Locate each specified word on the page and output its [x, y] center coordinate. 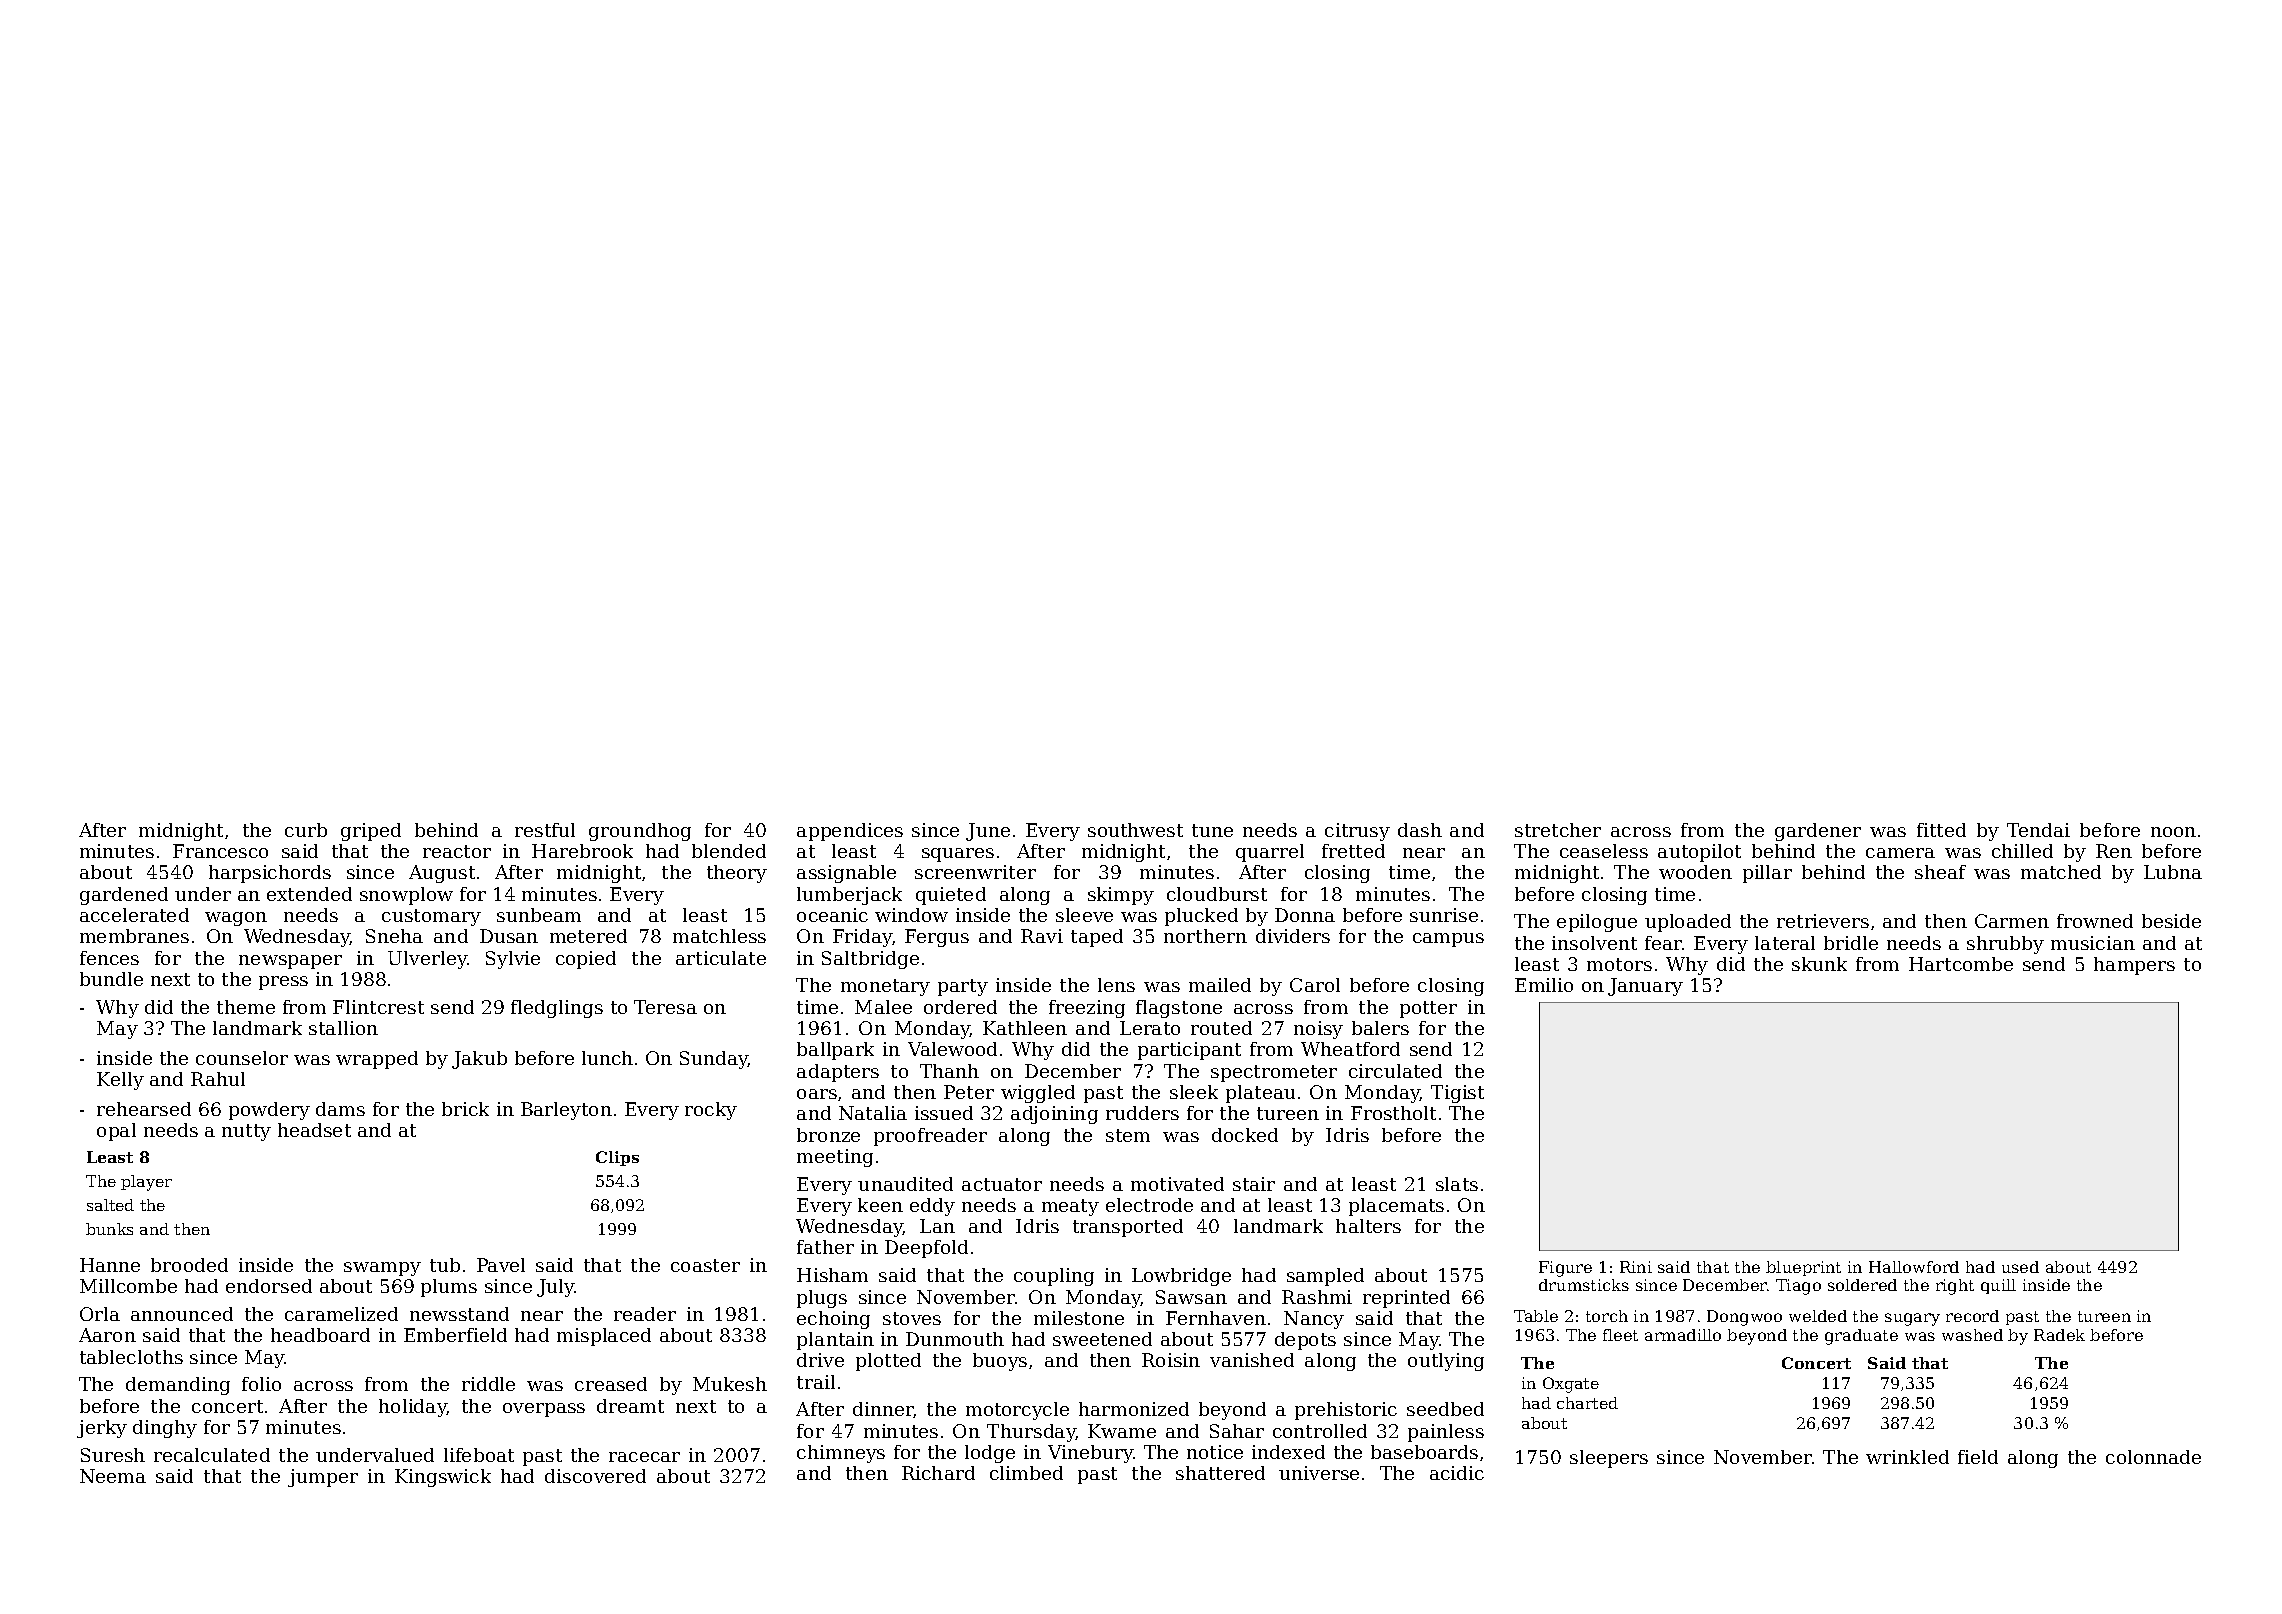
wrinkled [1907, 1457]
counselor [242, 1058]
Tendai [2038, 830]
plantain [835, 1341]
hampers [2134, 966]
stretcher [1558, 830]
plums [449, 1288]
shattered [1220, 1473]
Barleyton [566, 1111]
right [1955, 1287]
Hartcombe [1961, 964]
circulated [1395, 1071]
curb [306, 830]
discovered [595, 1476]
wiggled [1038, 1094]
